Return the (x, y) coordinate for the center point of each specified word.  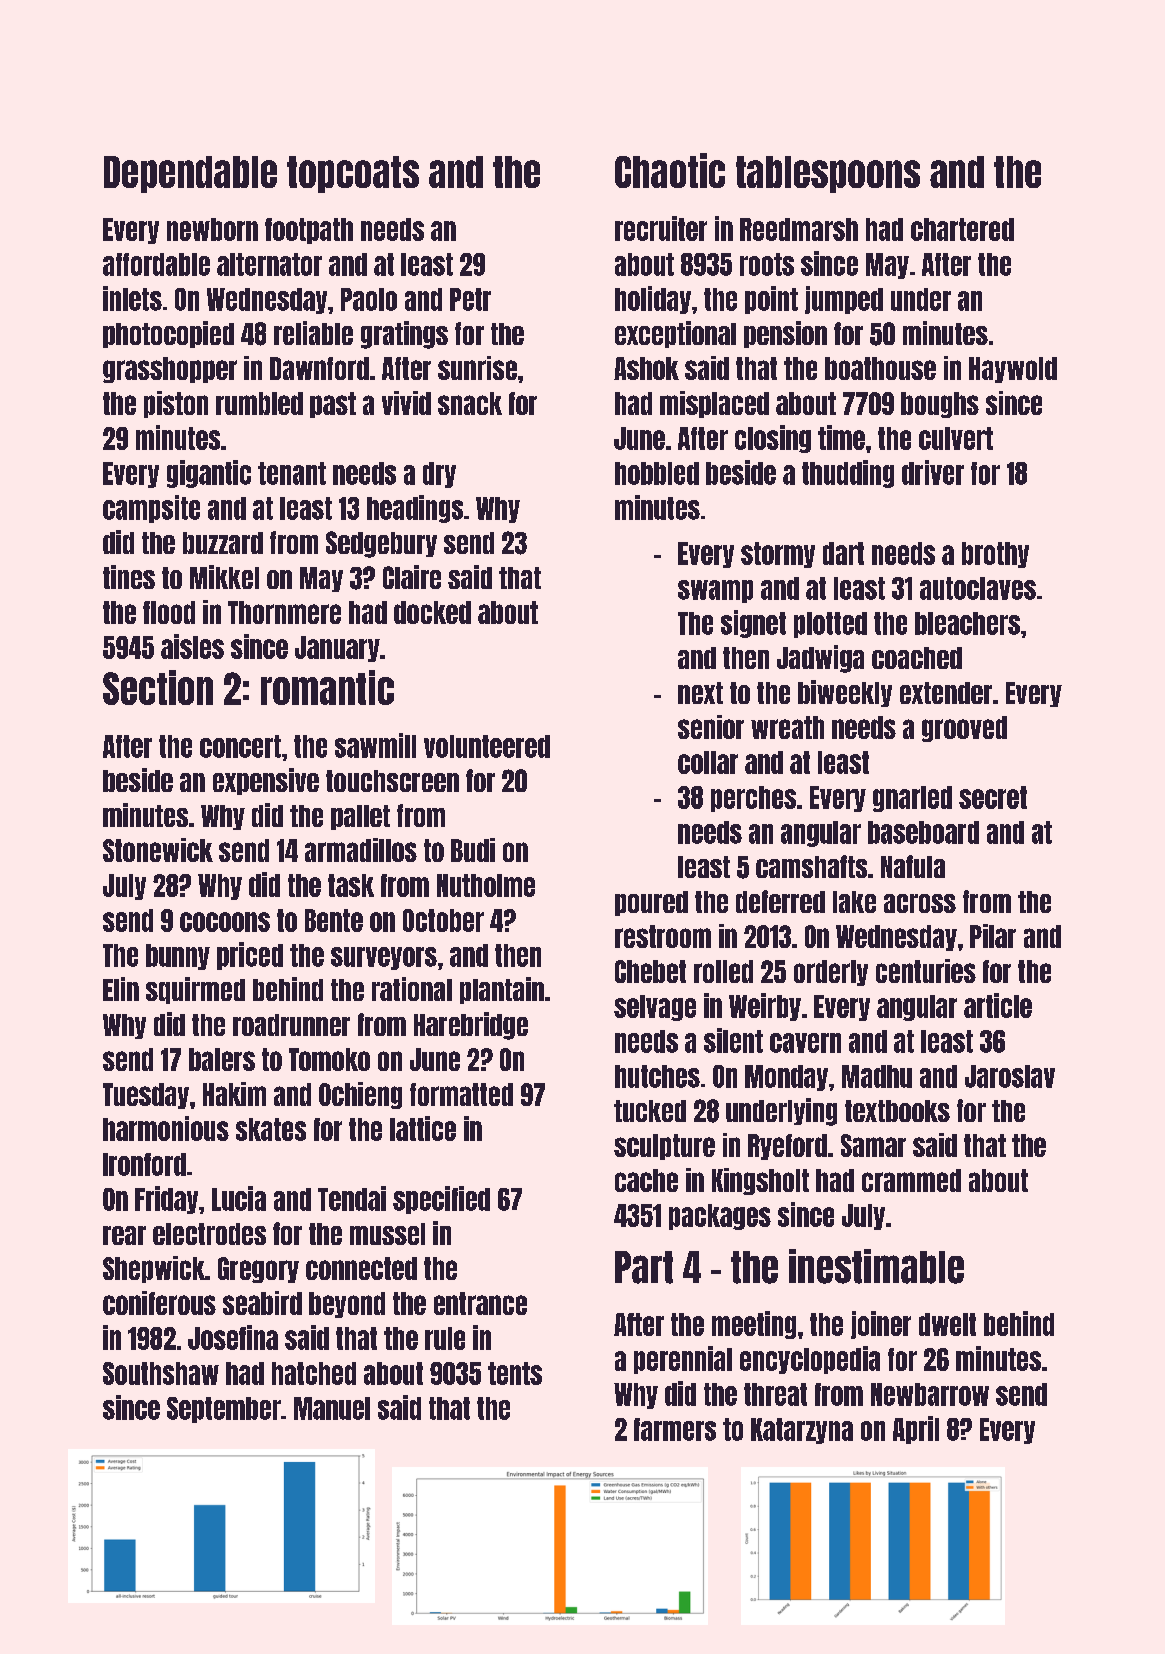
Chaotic (670, 170)
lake (854, 902)
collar (708, 762)
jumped (844, 300)
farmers (675, 1429)
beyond (347, 1305)
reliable (313, 333)
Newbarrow (930, 1394)
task (351, 885)
